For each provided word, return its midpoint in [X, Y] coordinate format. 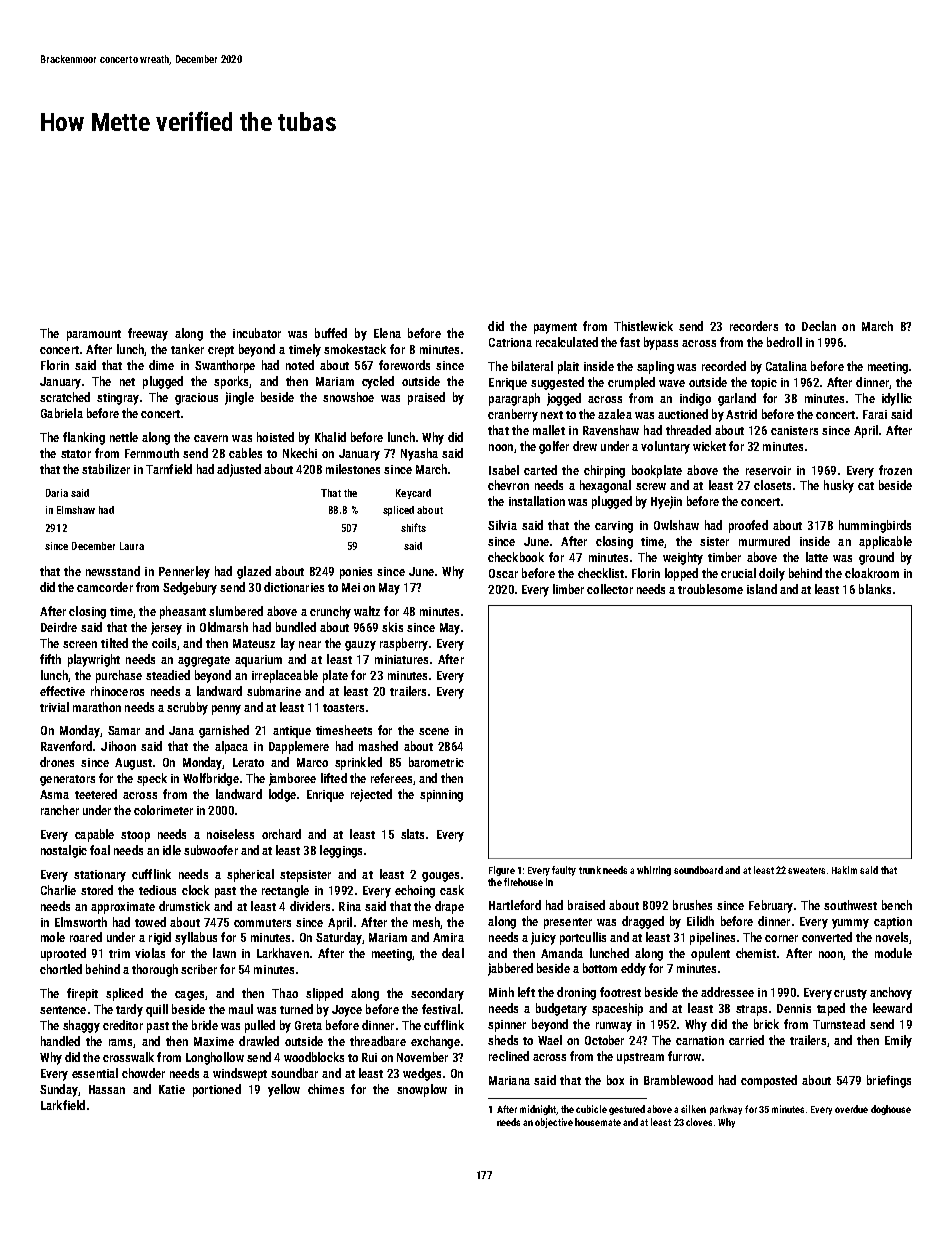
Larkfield [63, 1105]
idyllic [897, 399]
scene [434, 731]
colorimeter [163, 810]
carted [540, 470]
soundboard [698, 870]
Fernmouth [152, 453]
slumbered [236, 611]
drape [449, 907]
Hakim [844, 870]
